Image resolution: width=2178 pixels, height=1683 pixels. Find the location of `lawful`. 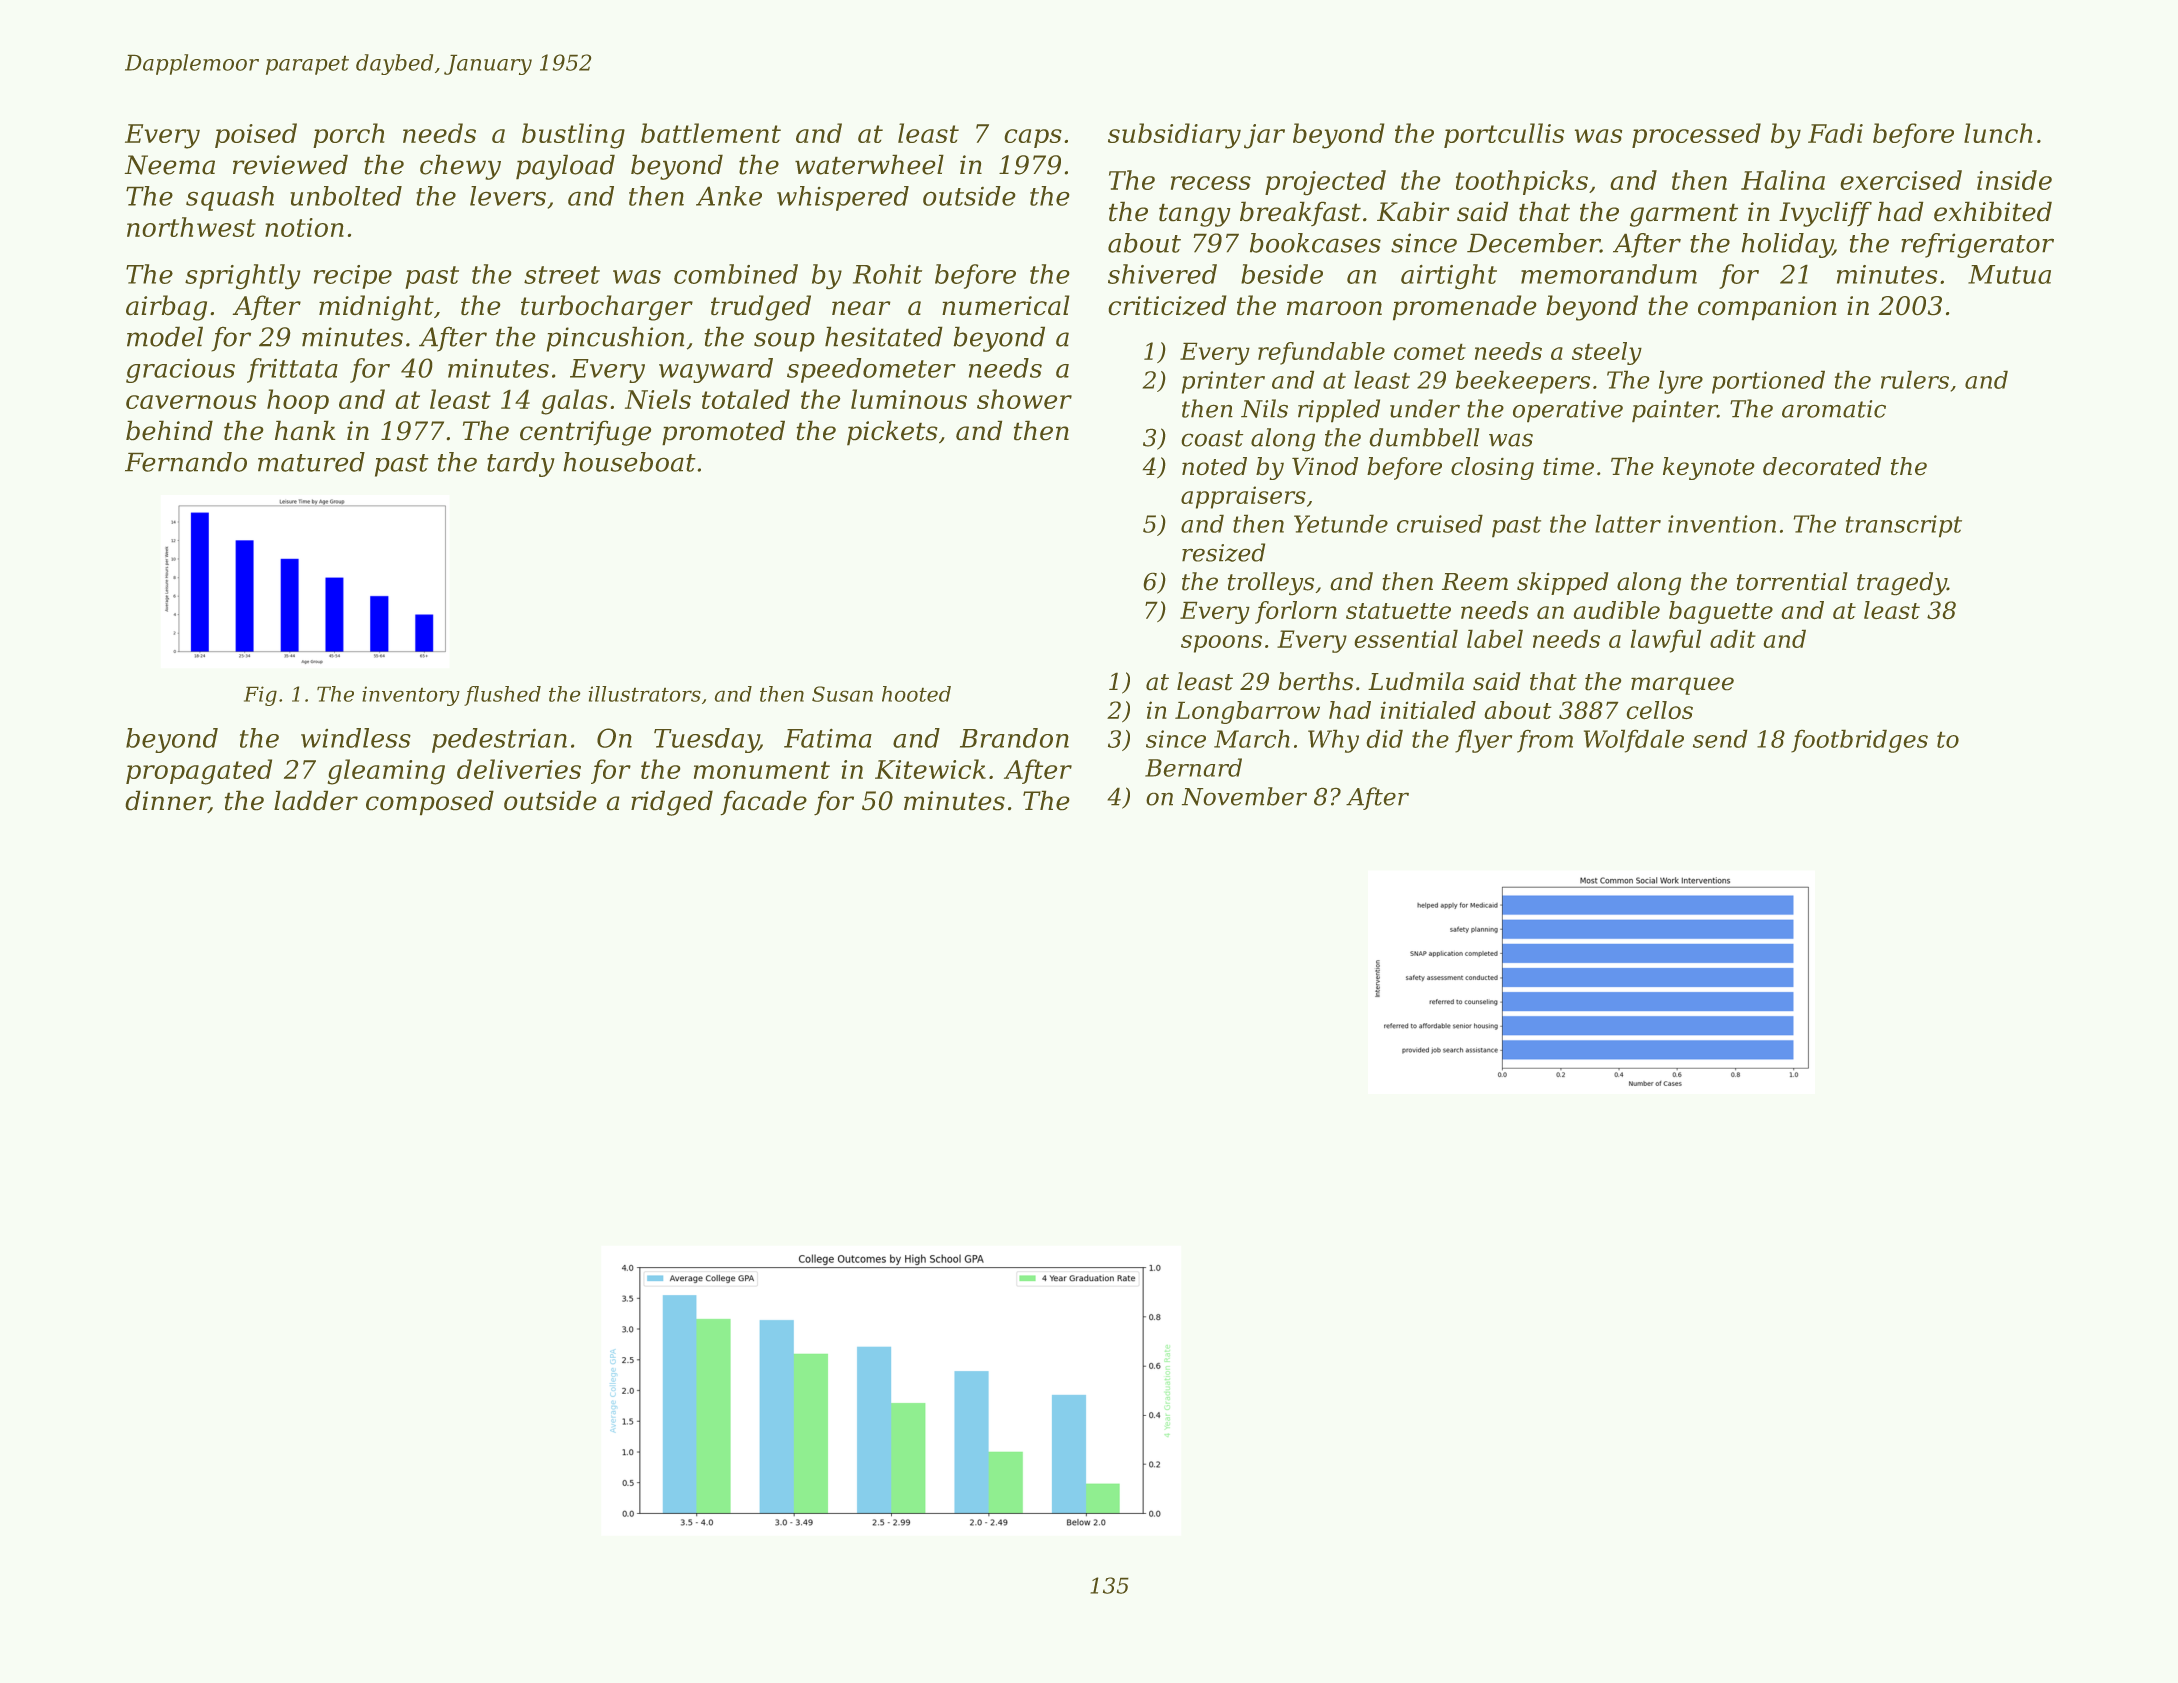

lawful is located at coordinates (1666, 641).
